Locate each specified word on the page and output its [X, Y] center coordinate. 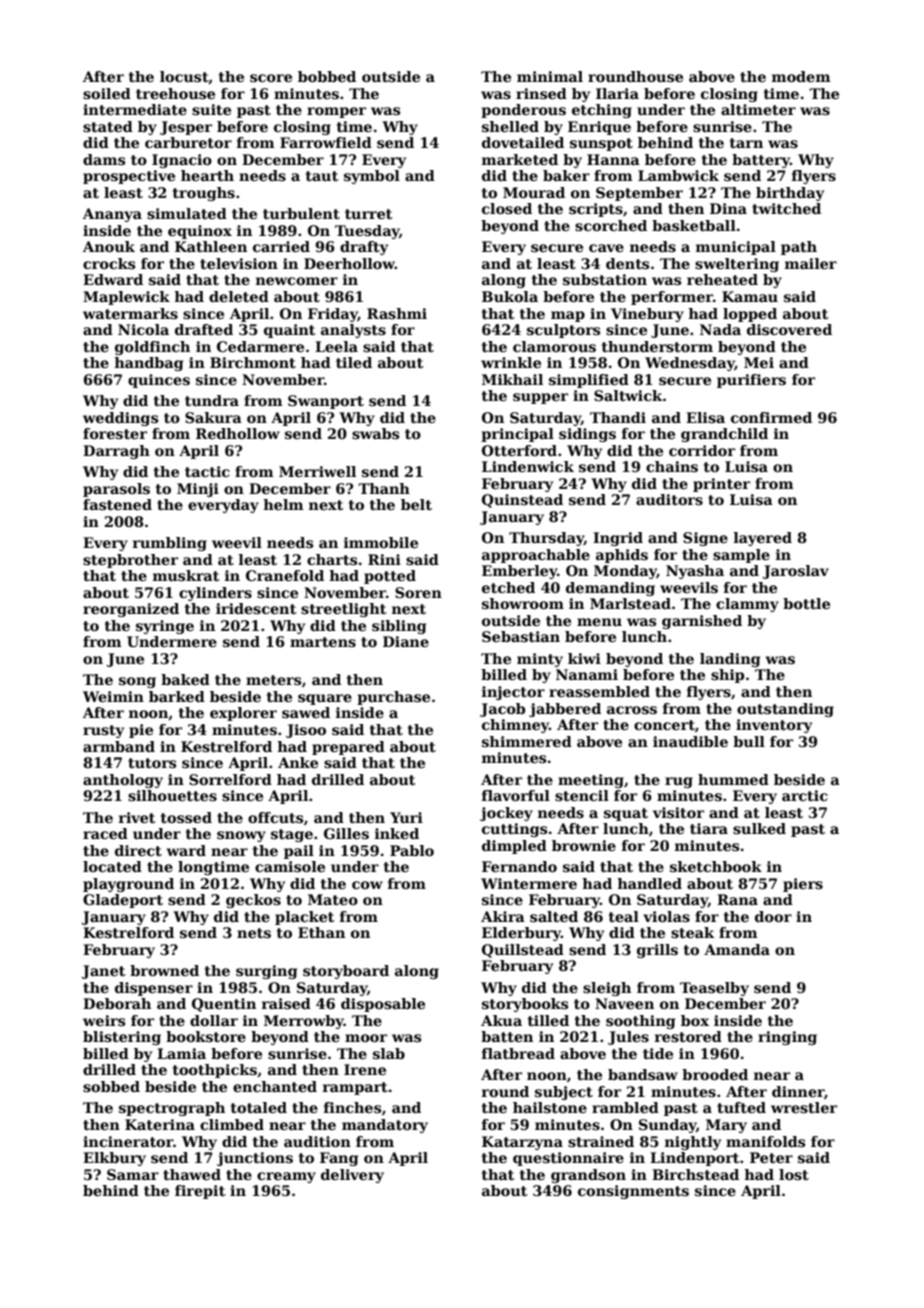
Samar [133, 1174]
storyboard [346, 972]
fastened [117, 504]
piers [803, 885]
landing [730, 660]
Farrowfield [326, 142]
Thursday [546, 539]
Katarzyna [522, 1143]
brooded [715, 1074]
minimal [550, 76]
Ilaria [617, 93]
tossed [186, 817]
